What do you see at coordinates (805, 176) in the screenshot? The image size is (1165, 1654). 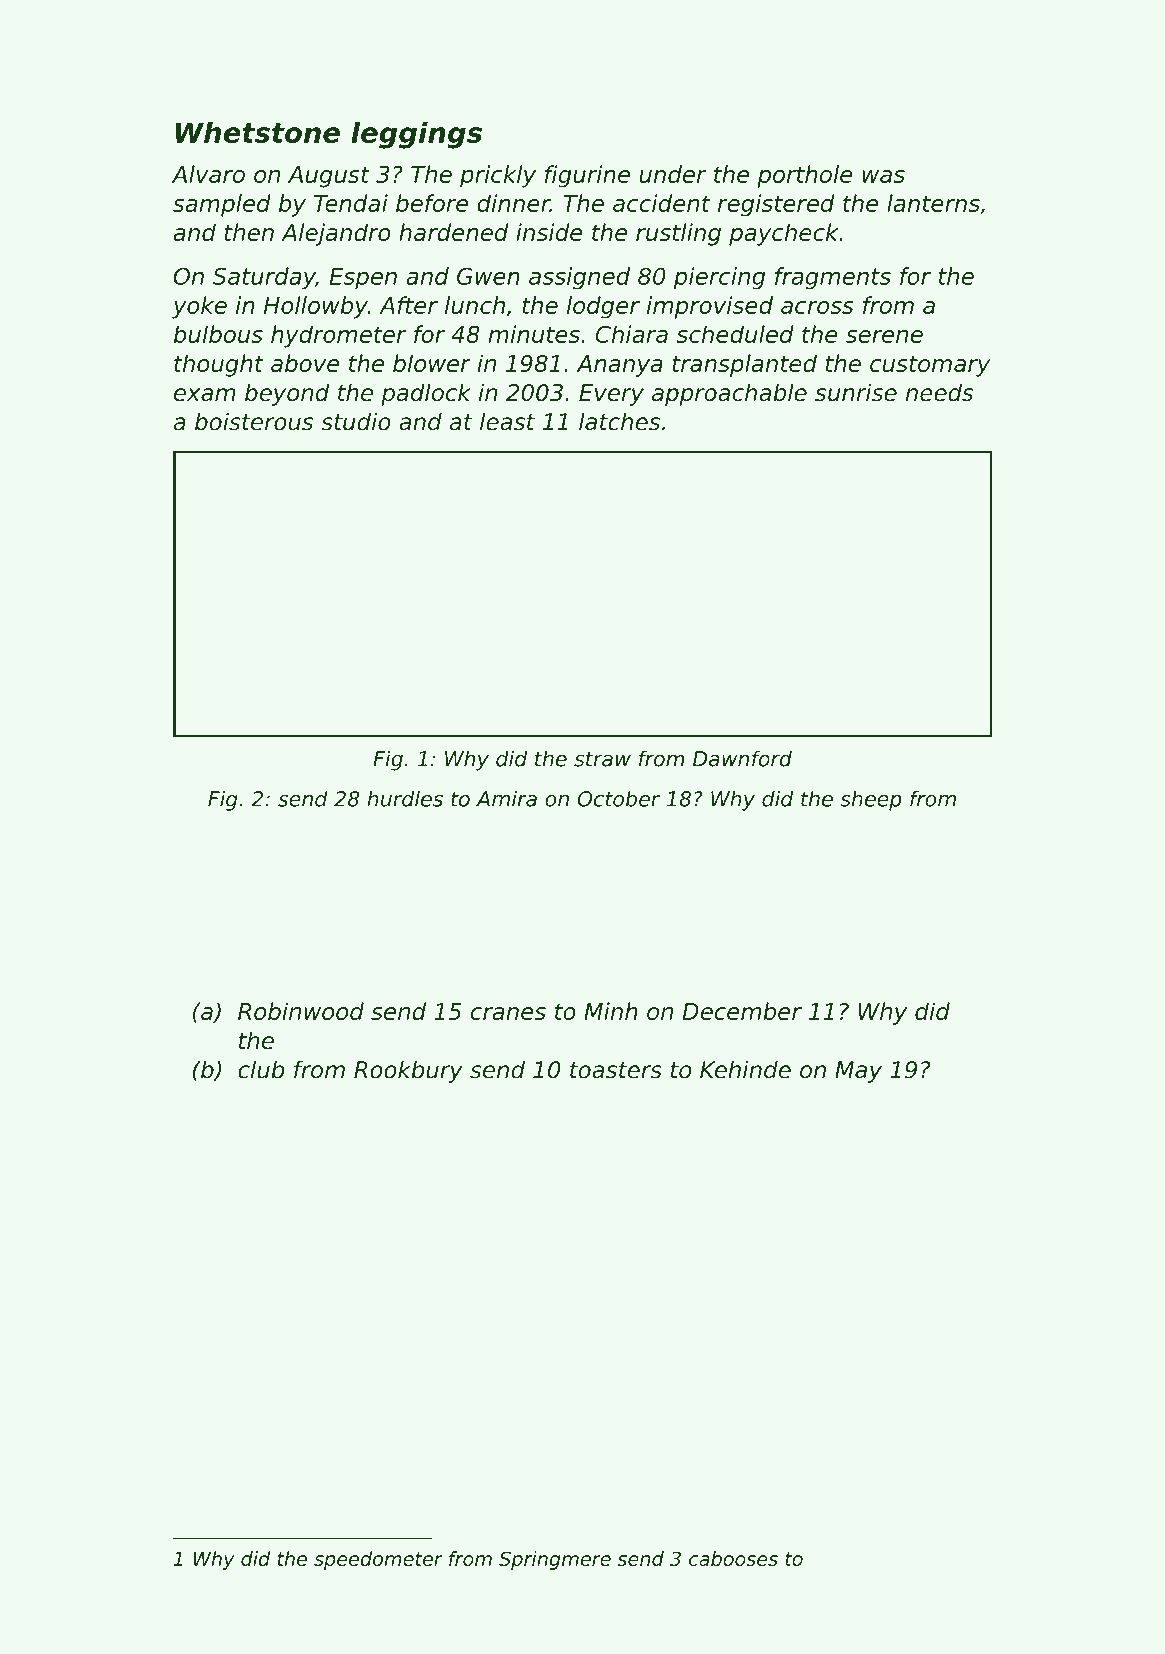 I see `porthole` at bounding box center [805, 176].
